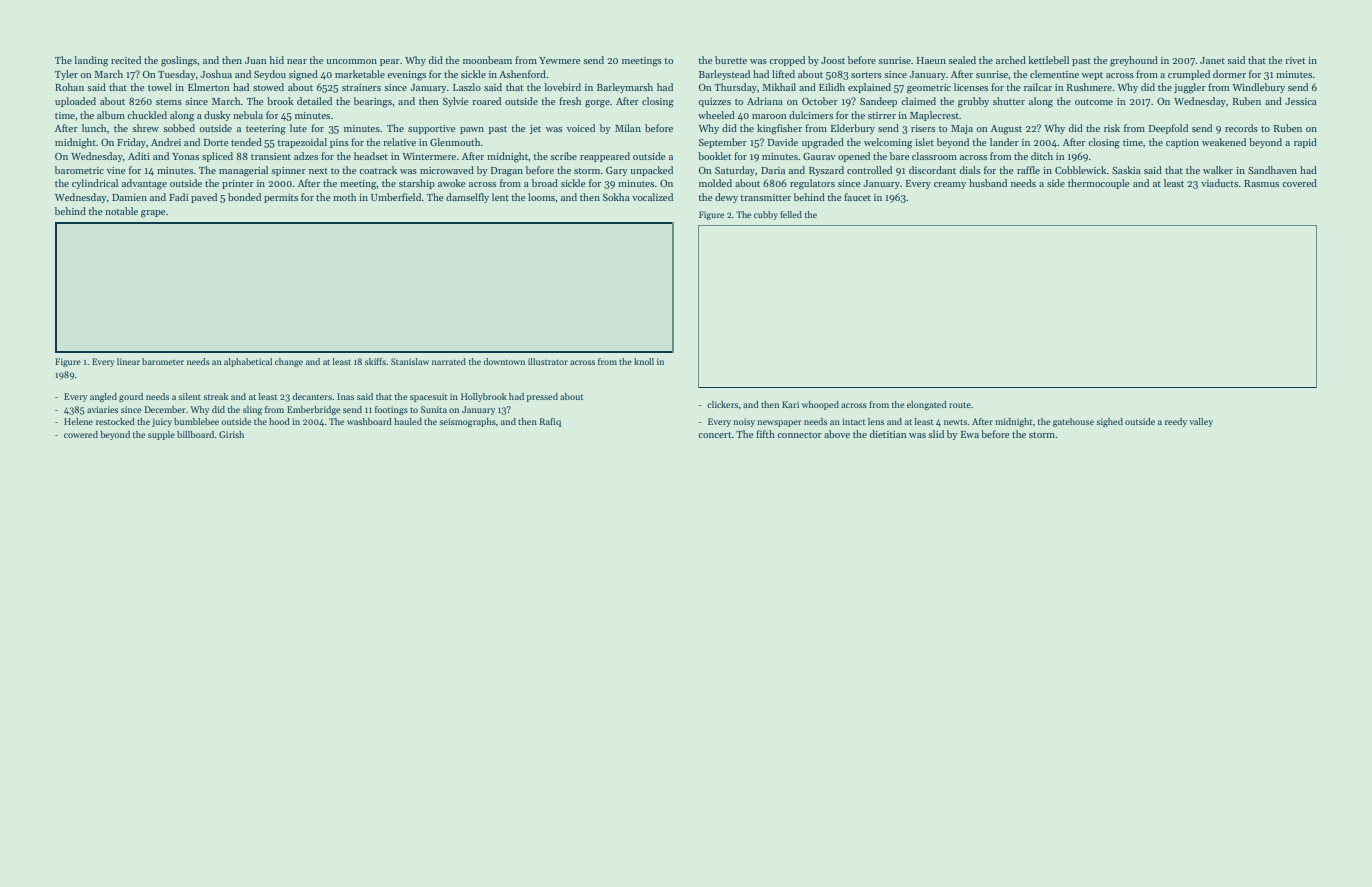 This document has width=1372, height=887. I want to click on Sokha, so click(616, 197).
